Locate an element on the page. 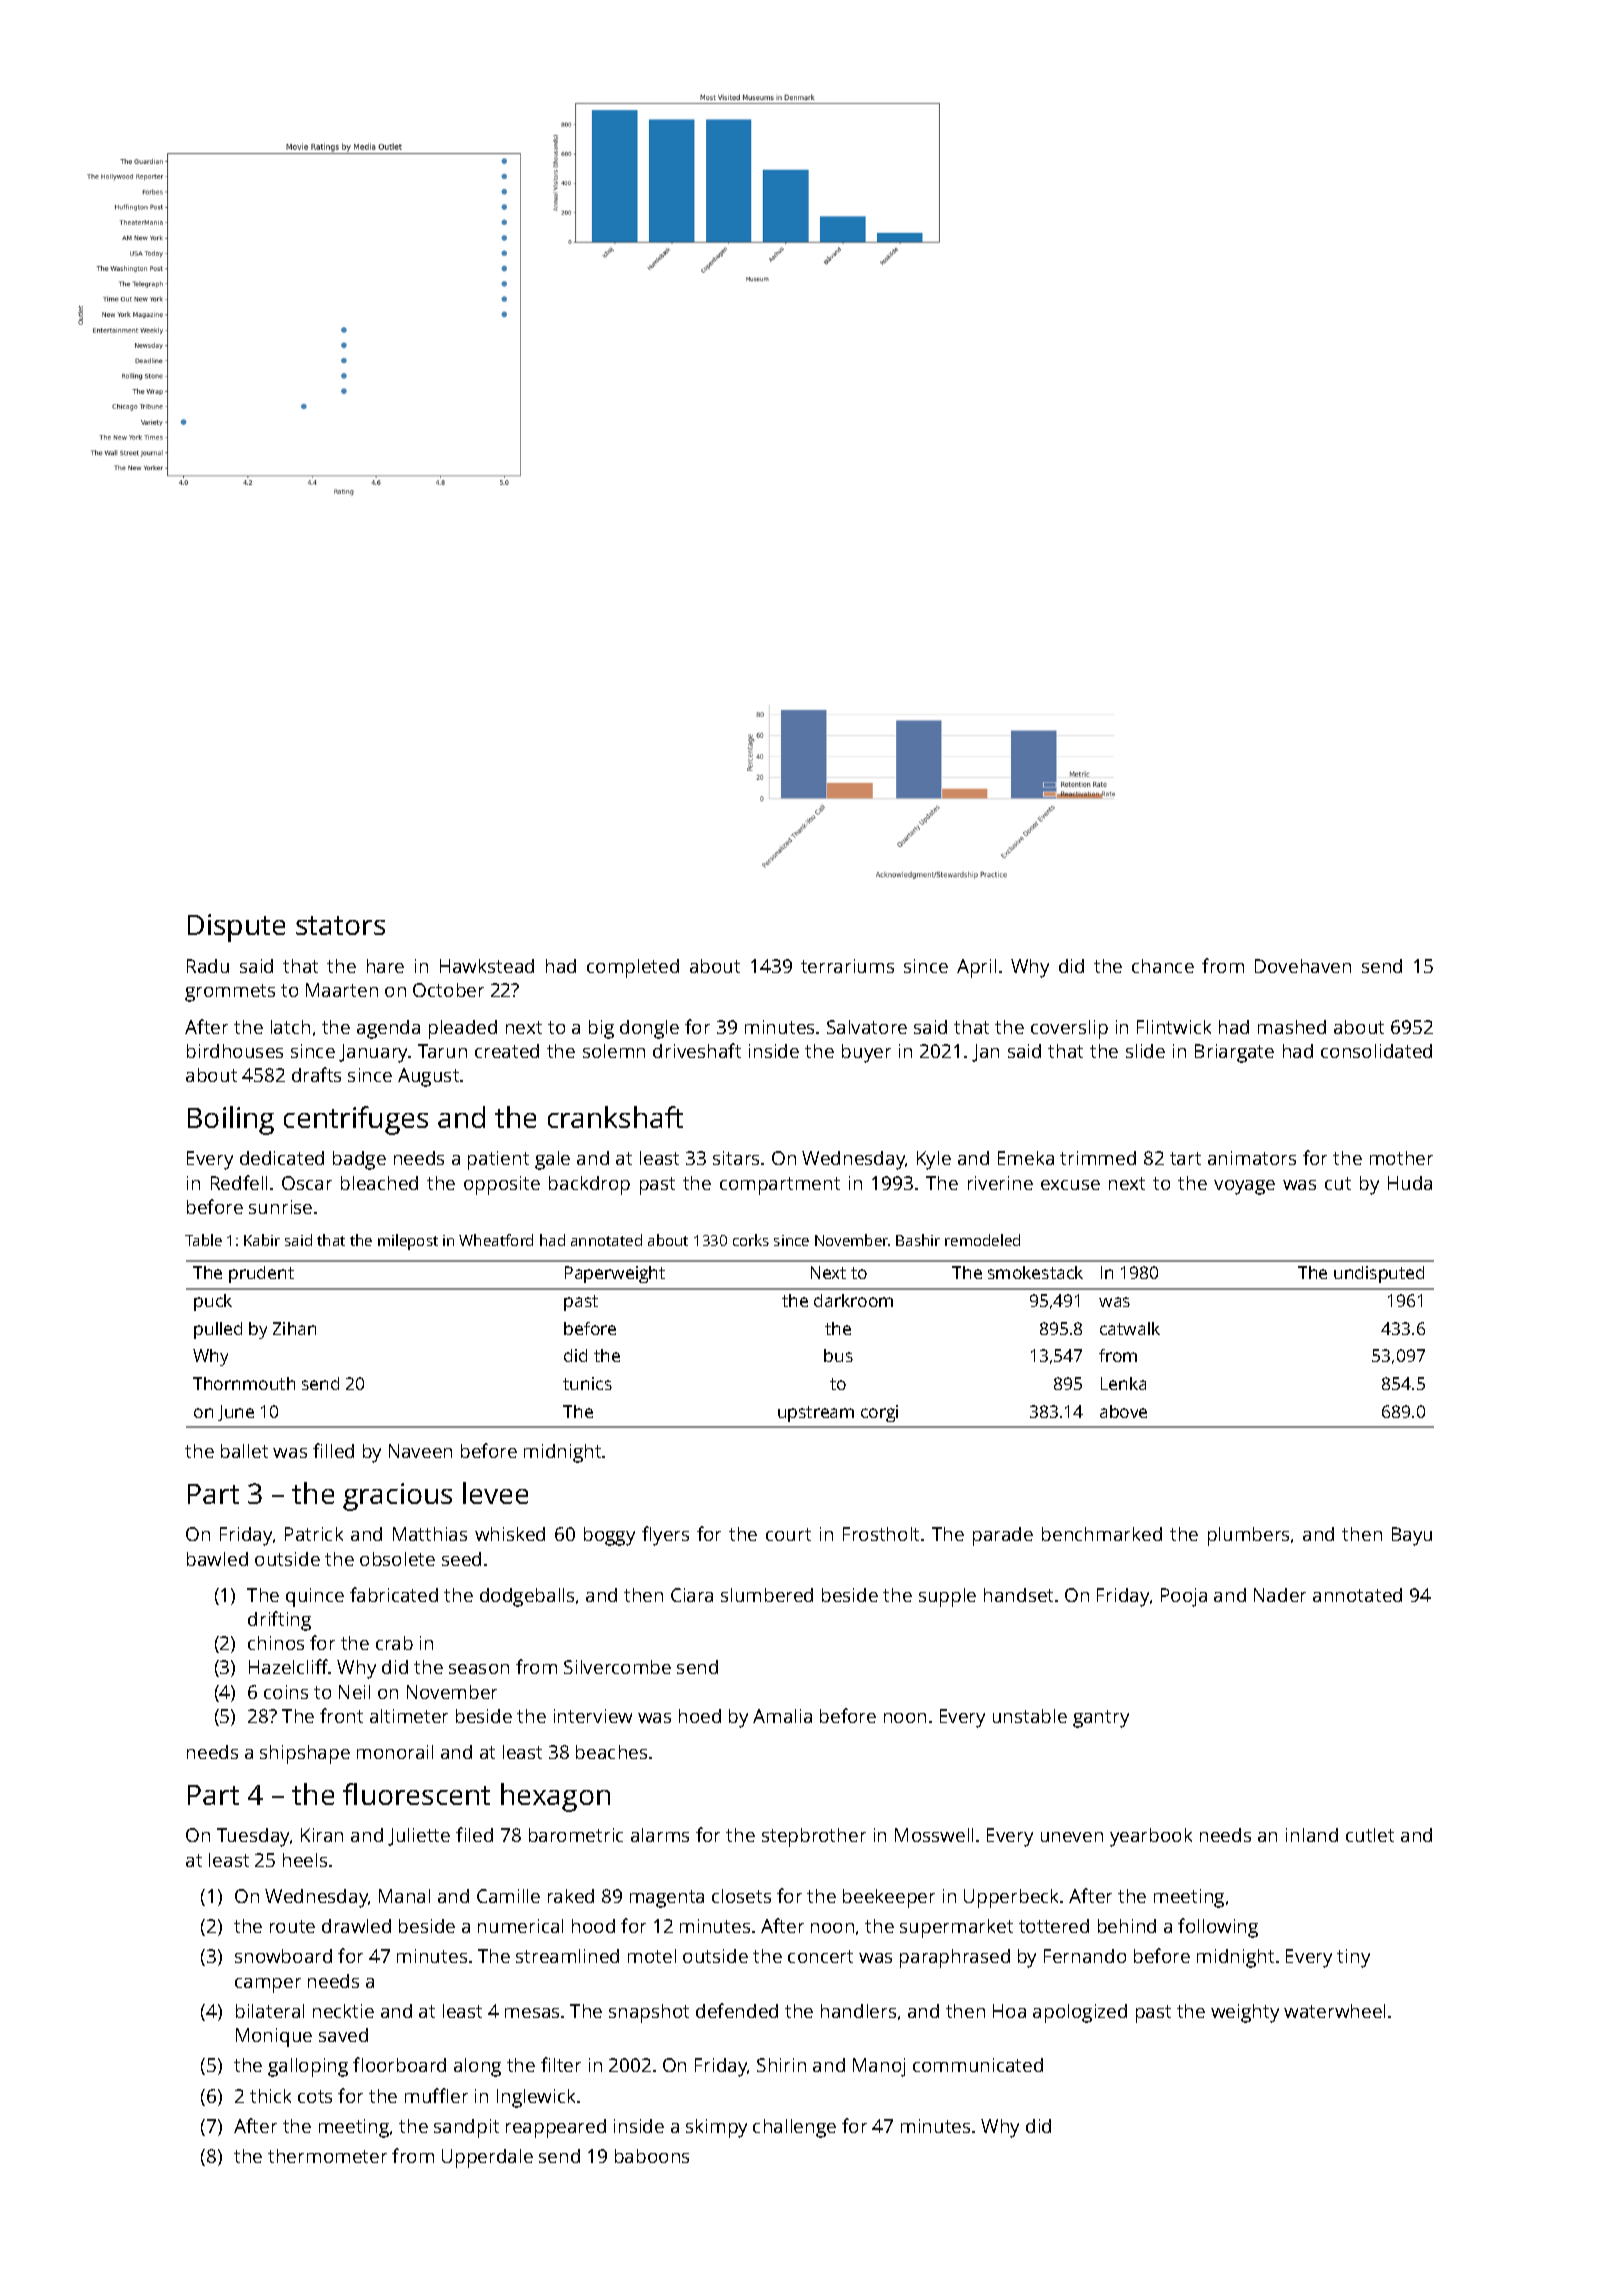  gantry is located at coordinates (1101, 1719).
